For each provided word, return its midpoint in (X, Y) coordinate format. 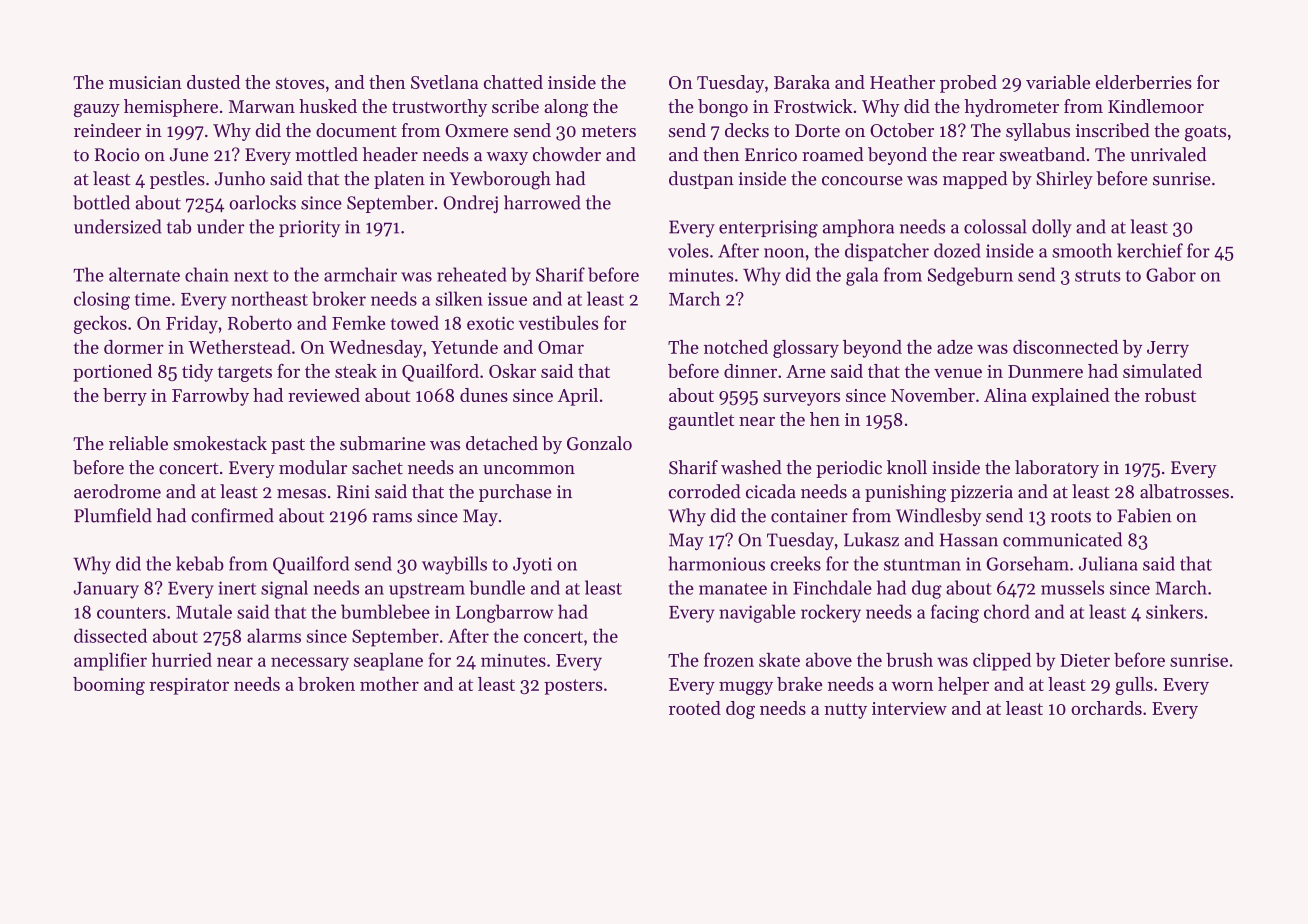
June (189, 155)
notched (736, 347)
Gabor (1171, 274)
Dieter (1085, 660)
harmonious (716, 563)
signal (284, 589)
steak (356, 371)
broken (326, 684)
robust (1170, 395)
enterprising (768, 229)
